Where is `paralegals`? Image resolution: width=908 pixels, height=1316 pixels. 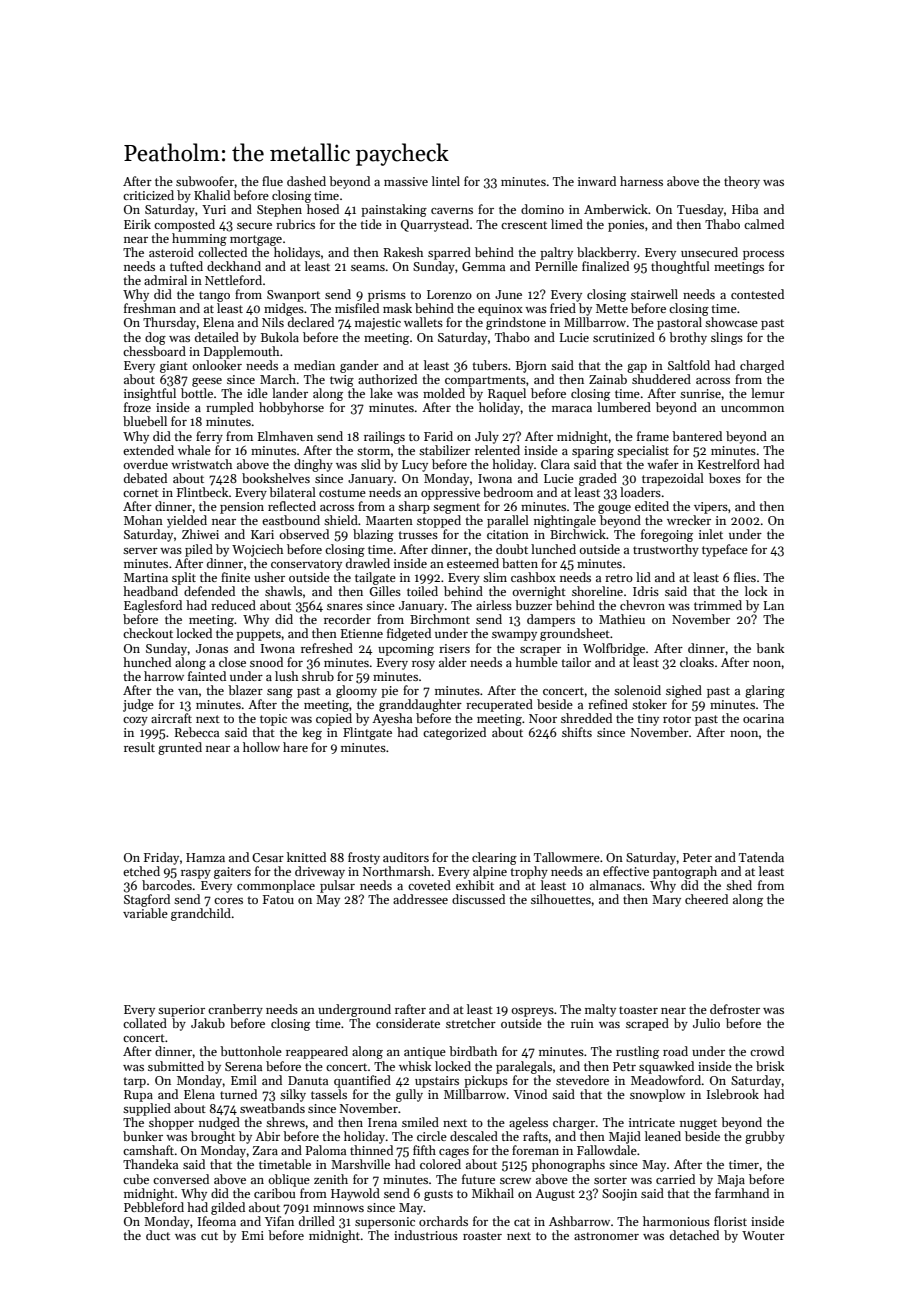
paralegals is located at coordinates (524, 1067).
